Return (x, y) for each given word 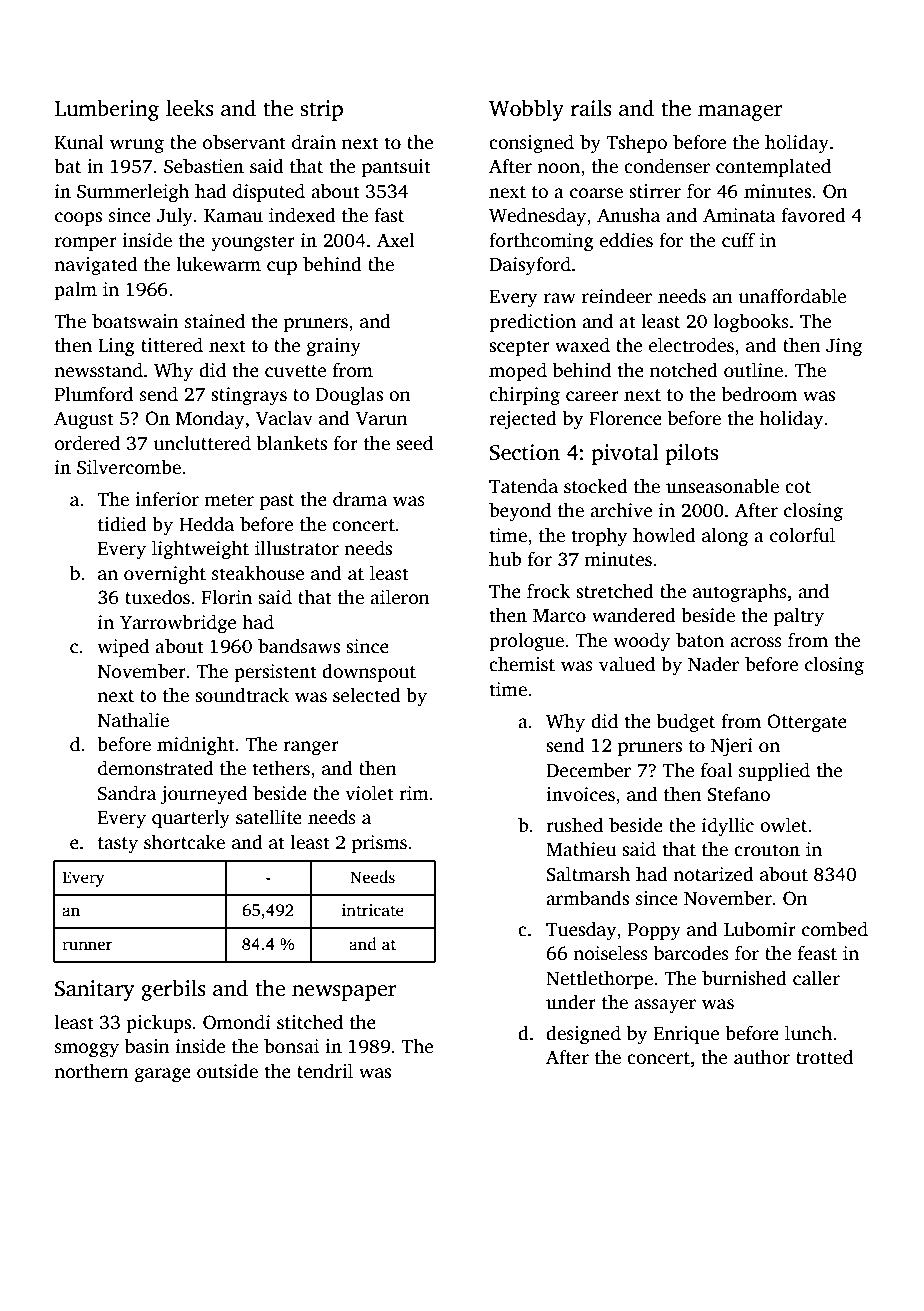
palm (76, 291)
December (588, 770)
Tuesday (581, 931)
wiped (123, 648)
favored (813, 215)
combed (835, 929)
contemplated (773, 168)
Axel (396, 240)
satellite (269, 817)
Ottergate (807, 723)
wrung (137, 146)
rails (591, 108)
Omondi (237, 1022)
